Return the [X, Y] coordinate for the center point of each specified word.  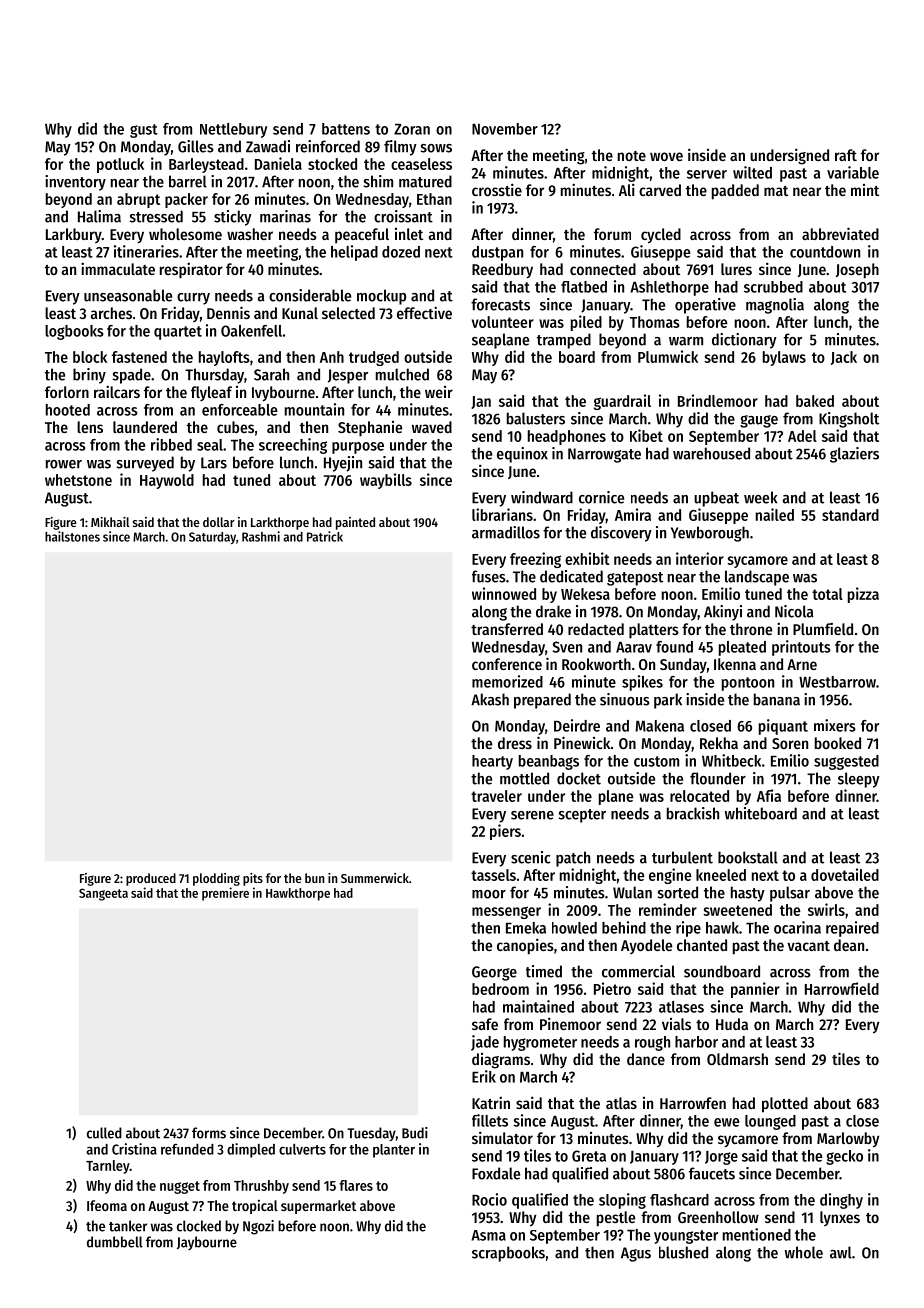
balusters [536, 418]
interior [700, 558]
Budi [415, 1133]
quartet [178, 333]
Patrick [325, 536]
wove [666, 156]
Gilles [196, 146]
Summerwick [375, 878]
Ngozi [258, 1227]
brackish [693, 813]
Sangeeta [103, 894]
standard [850, 515]
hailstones [72, 536]
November [505, 129]
